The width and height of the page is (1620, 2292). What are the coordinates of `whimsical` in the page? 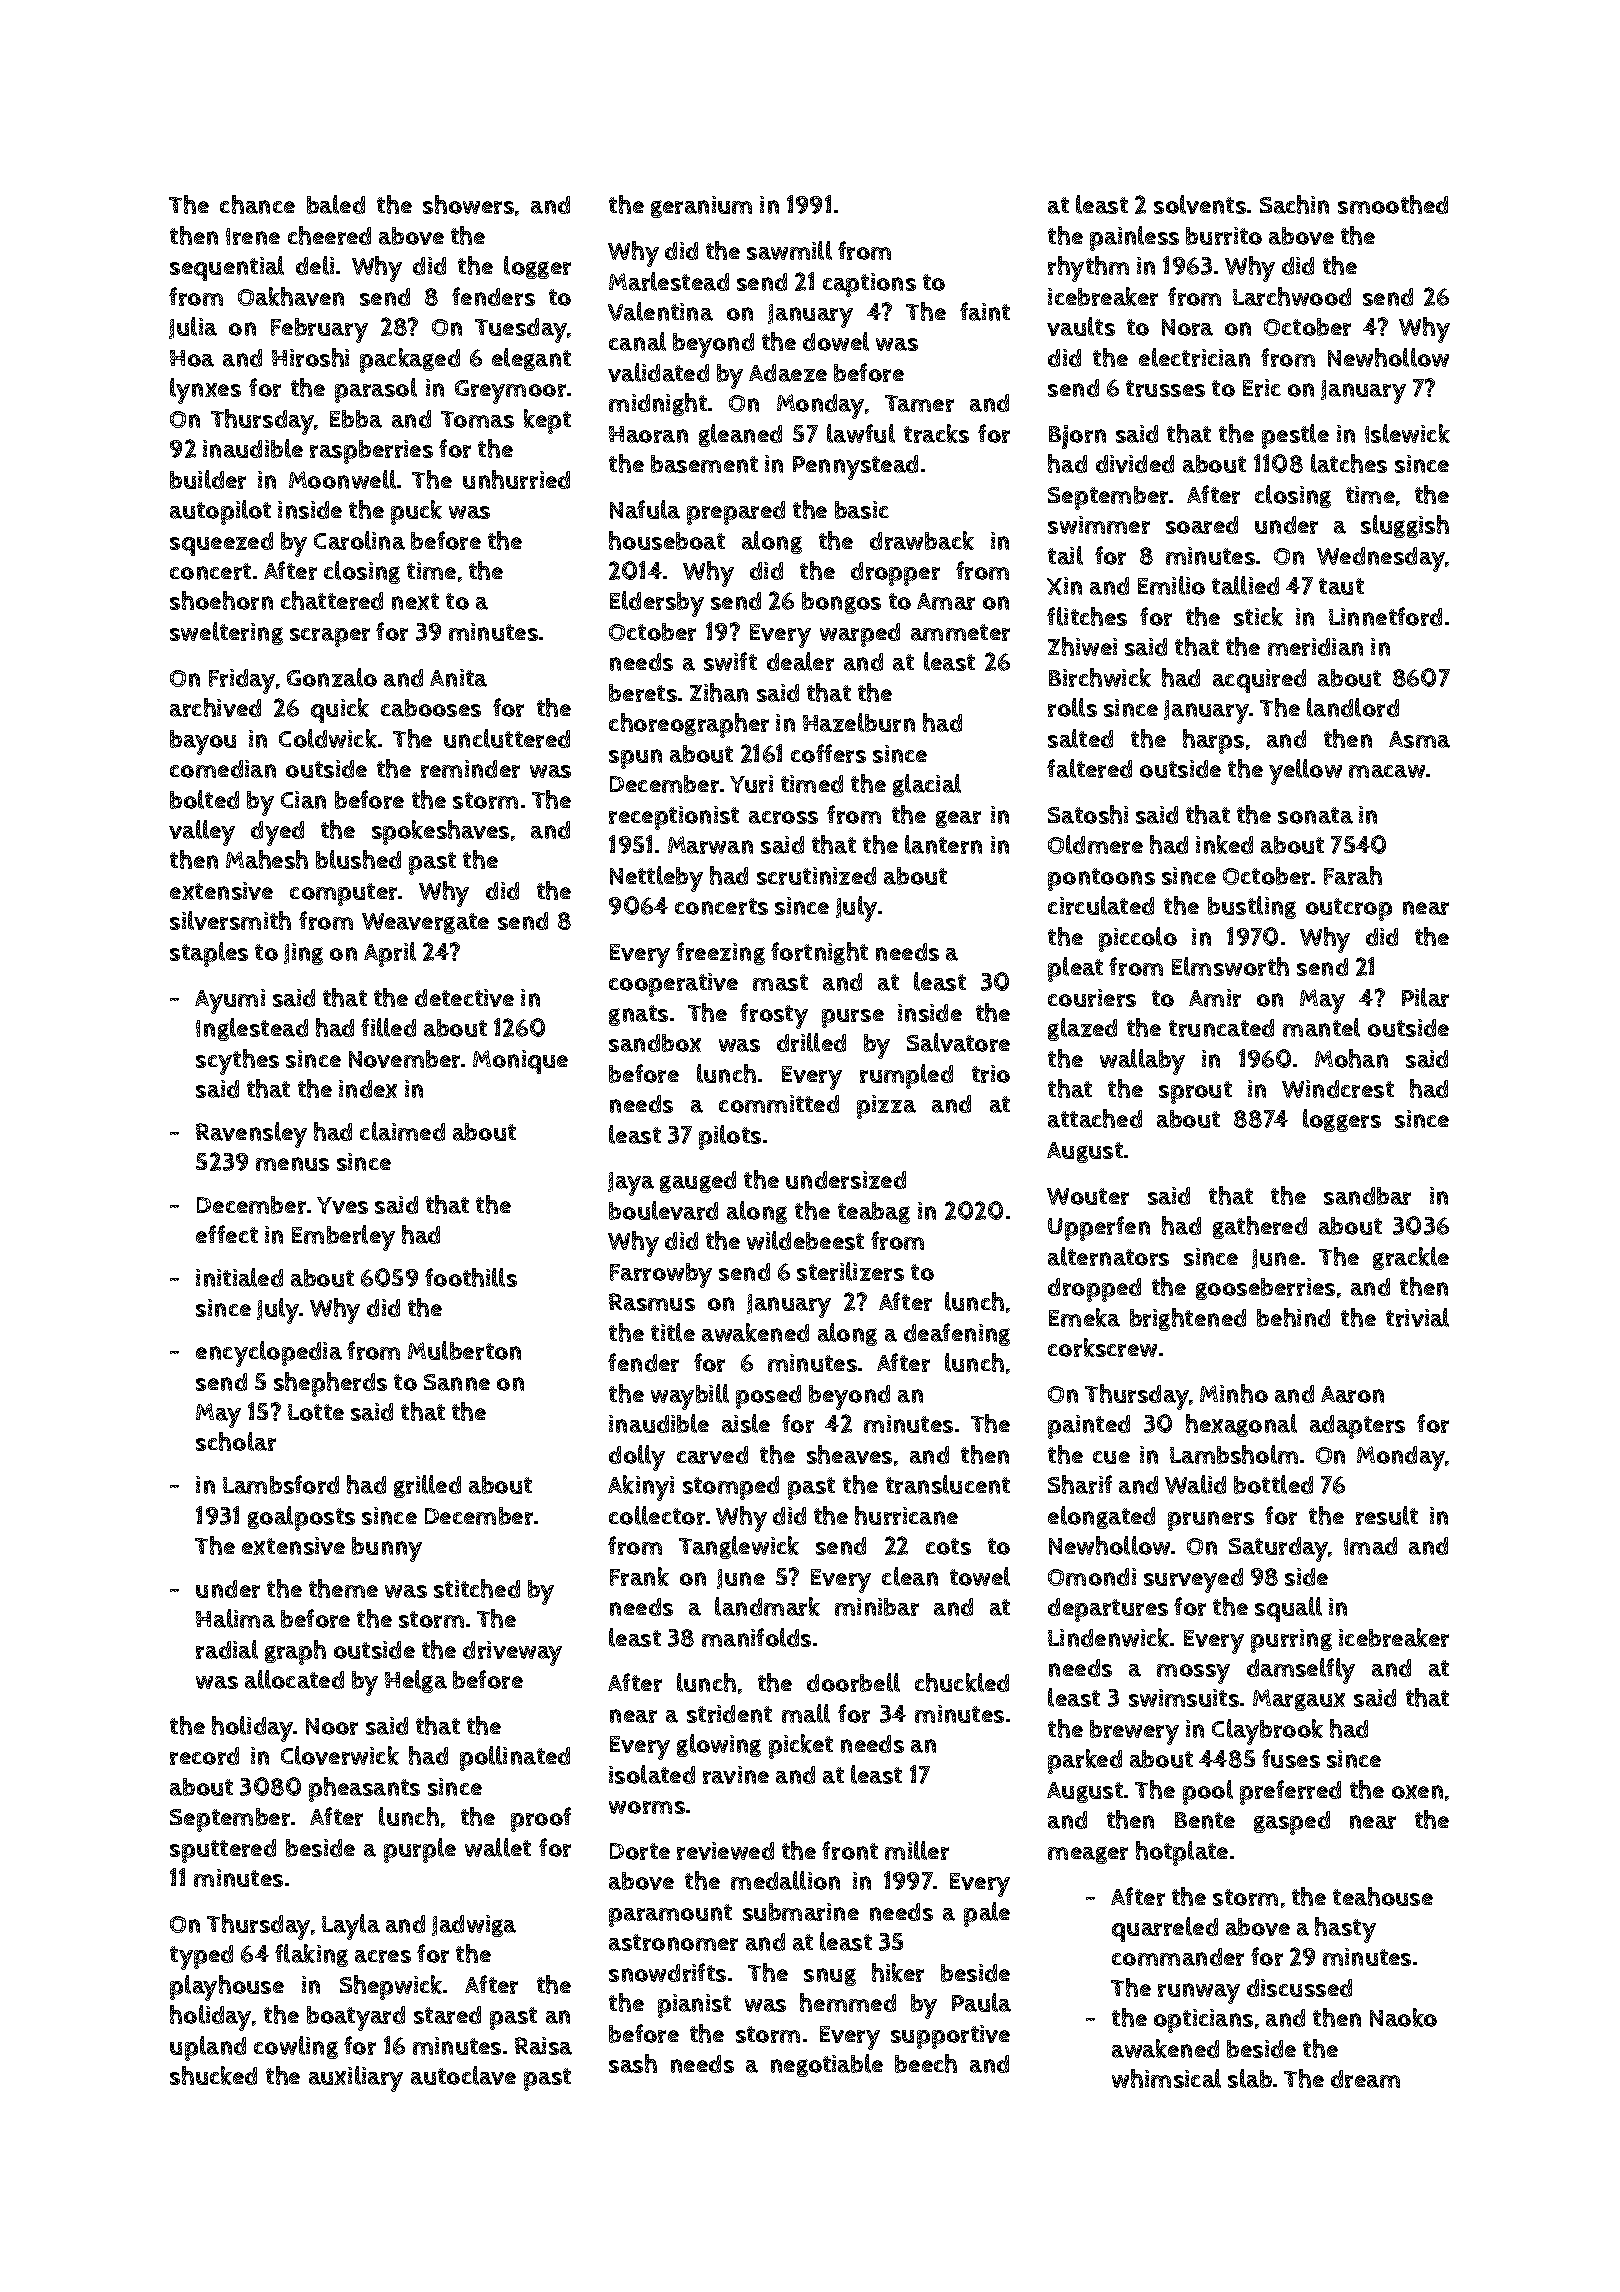 It's located at (1166, 2078).
